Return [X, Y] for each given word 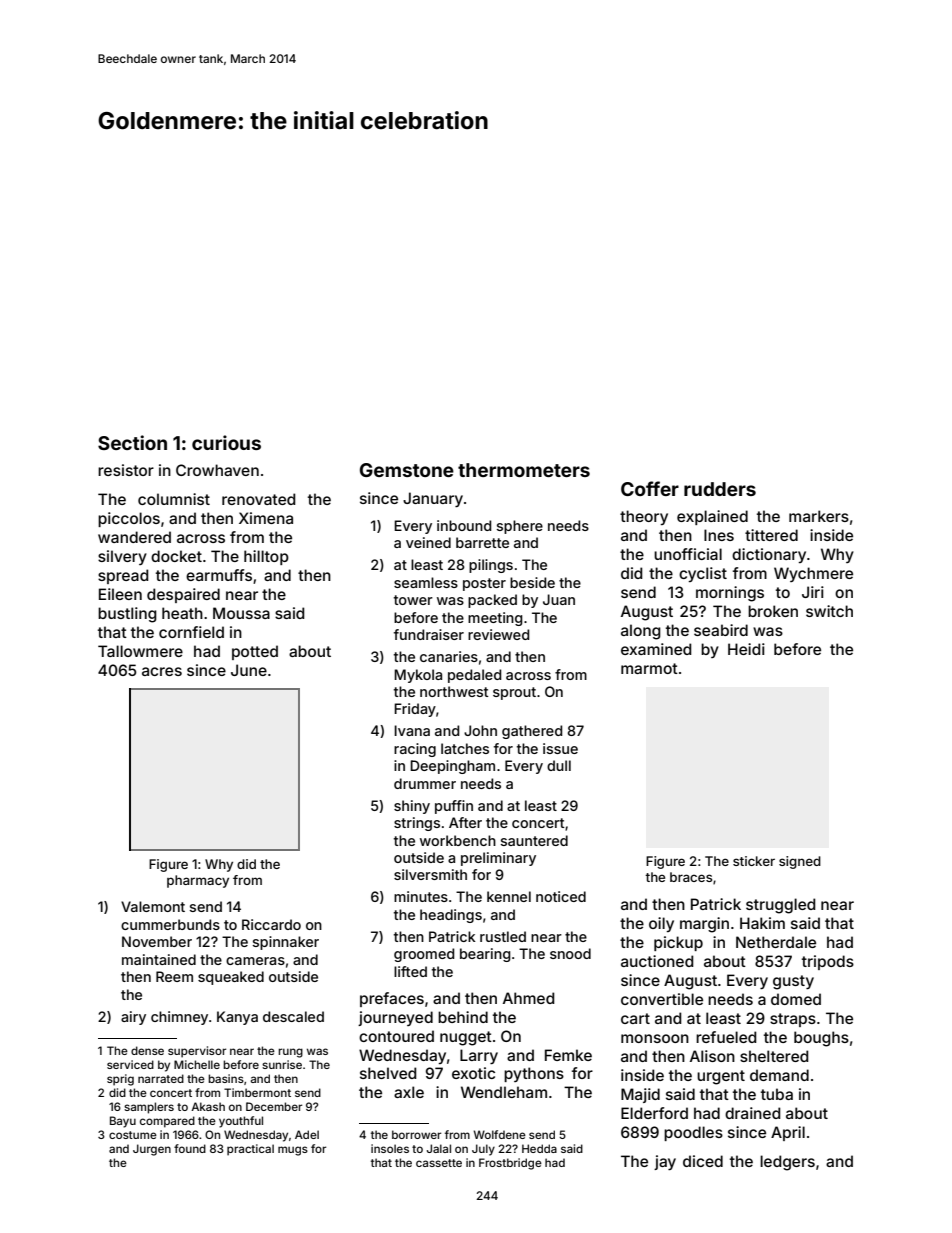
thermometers [524, 470]
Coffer [650, 488]
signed [800, 862]
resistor [126, 470]
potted [255, 652]
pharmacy [198, 881]
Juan [559, 599]
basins [226, 1078]
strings [417, 824]
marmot [649, 668]
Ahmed [529, 998]
